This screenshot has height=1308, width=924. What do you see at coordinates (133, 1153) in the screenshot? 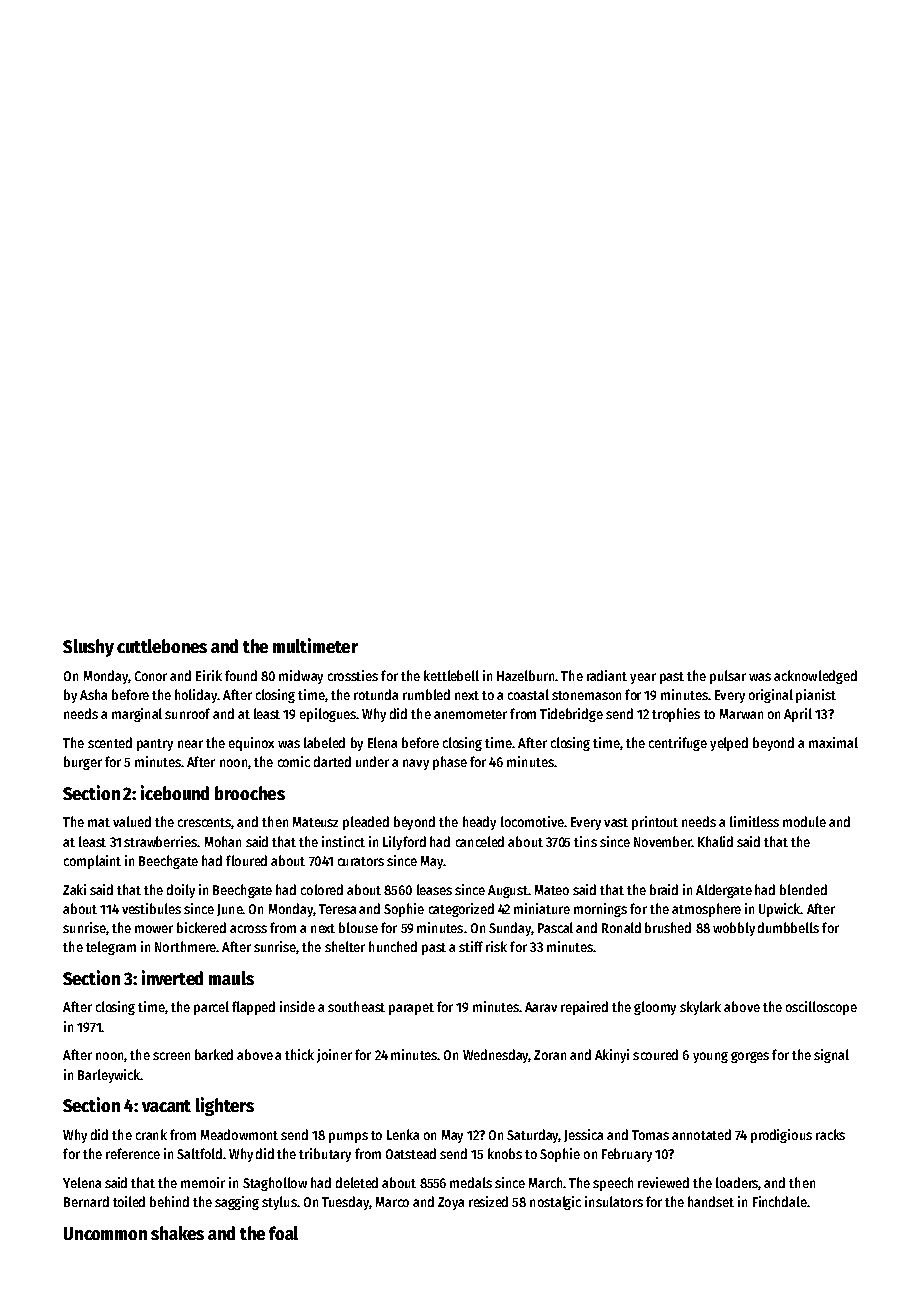
I see `reference` at bounding box center [133, 1153].
